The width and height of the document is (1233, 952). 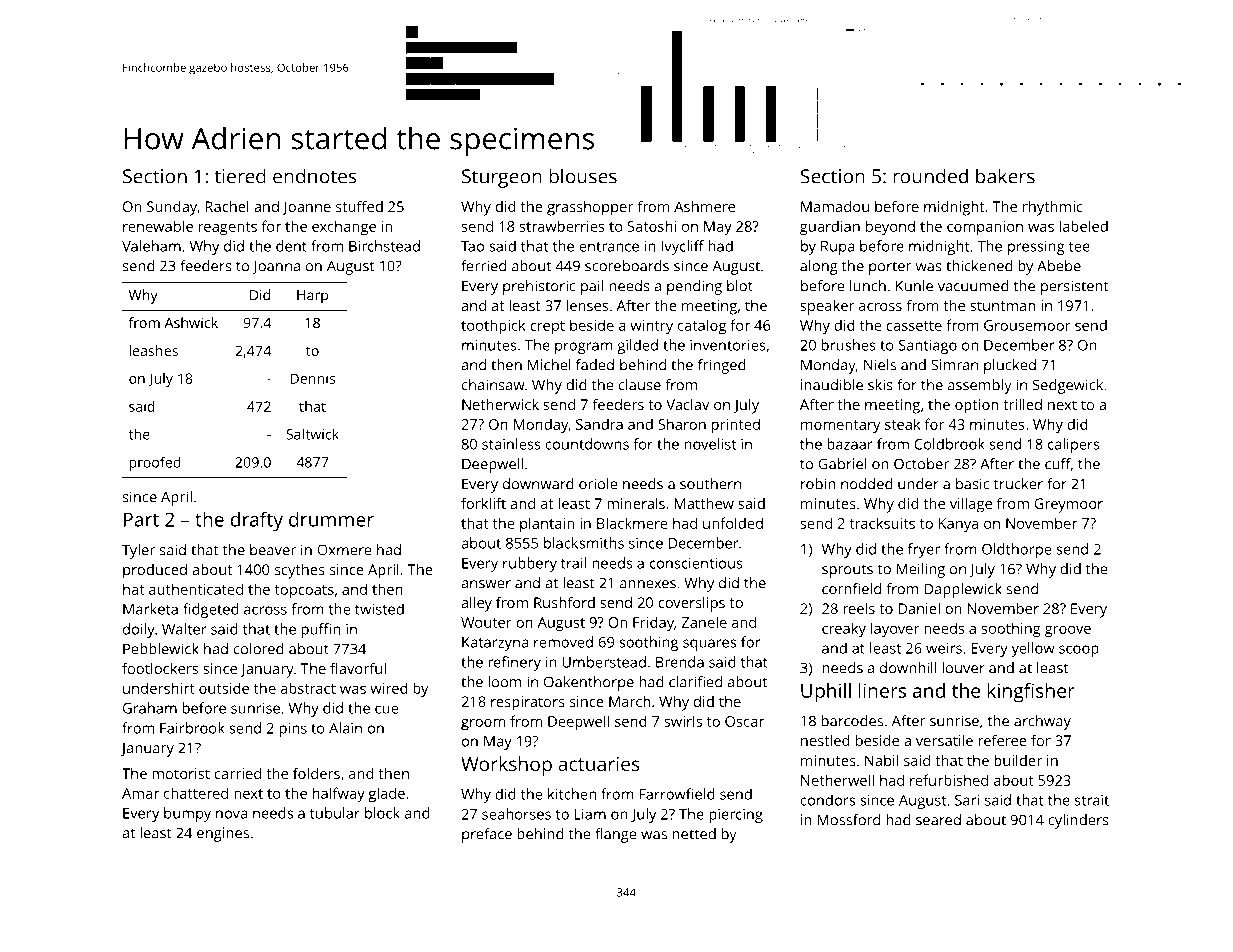 What do you see at coordinates (682, 247) in the document?
I see `Ivycliff` at bounding box center [682, 247].
